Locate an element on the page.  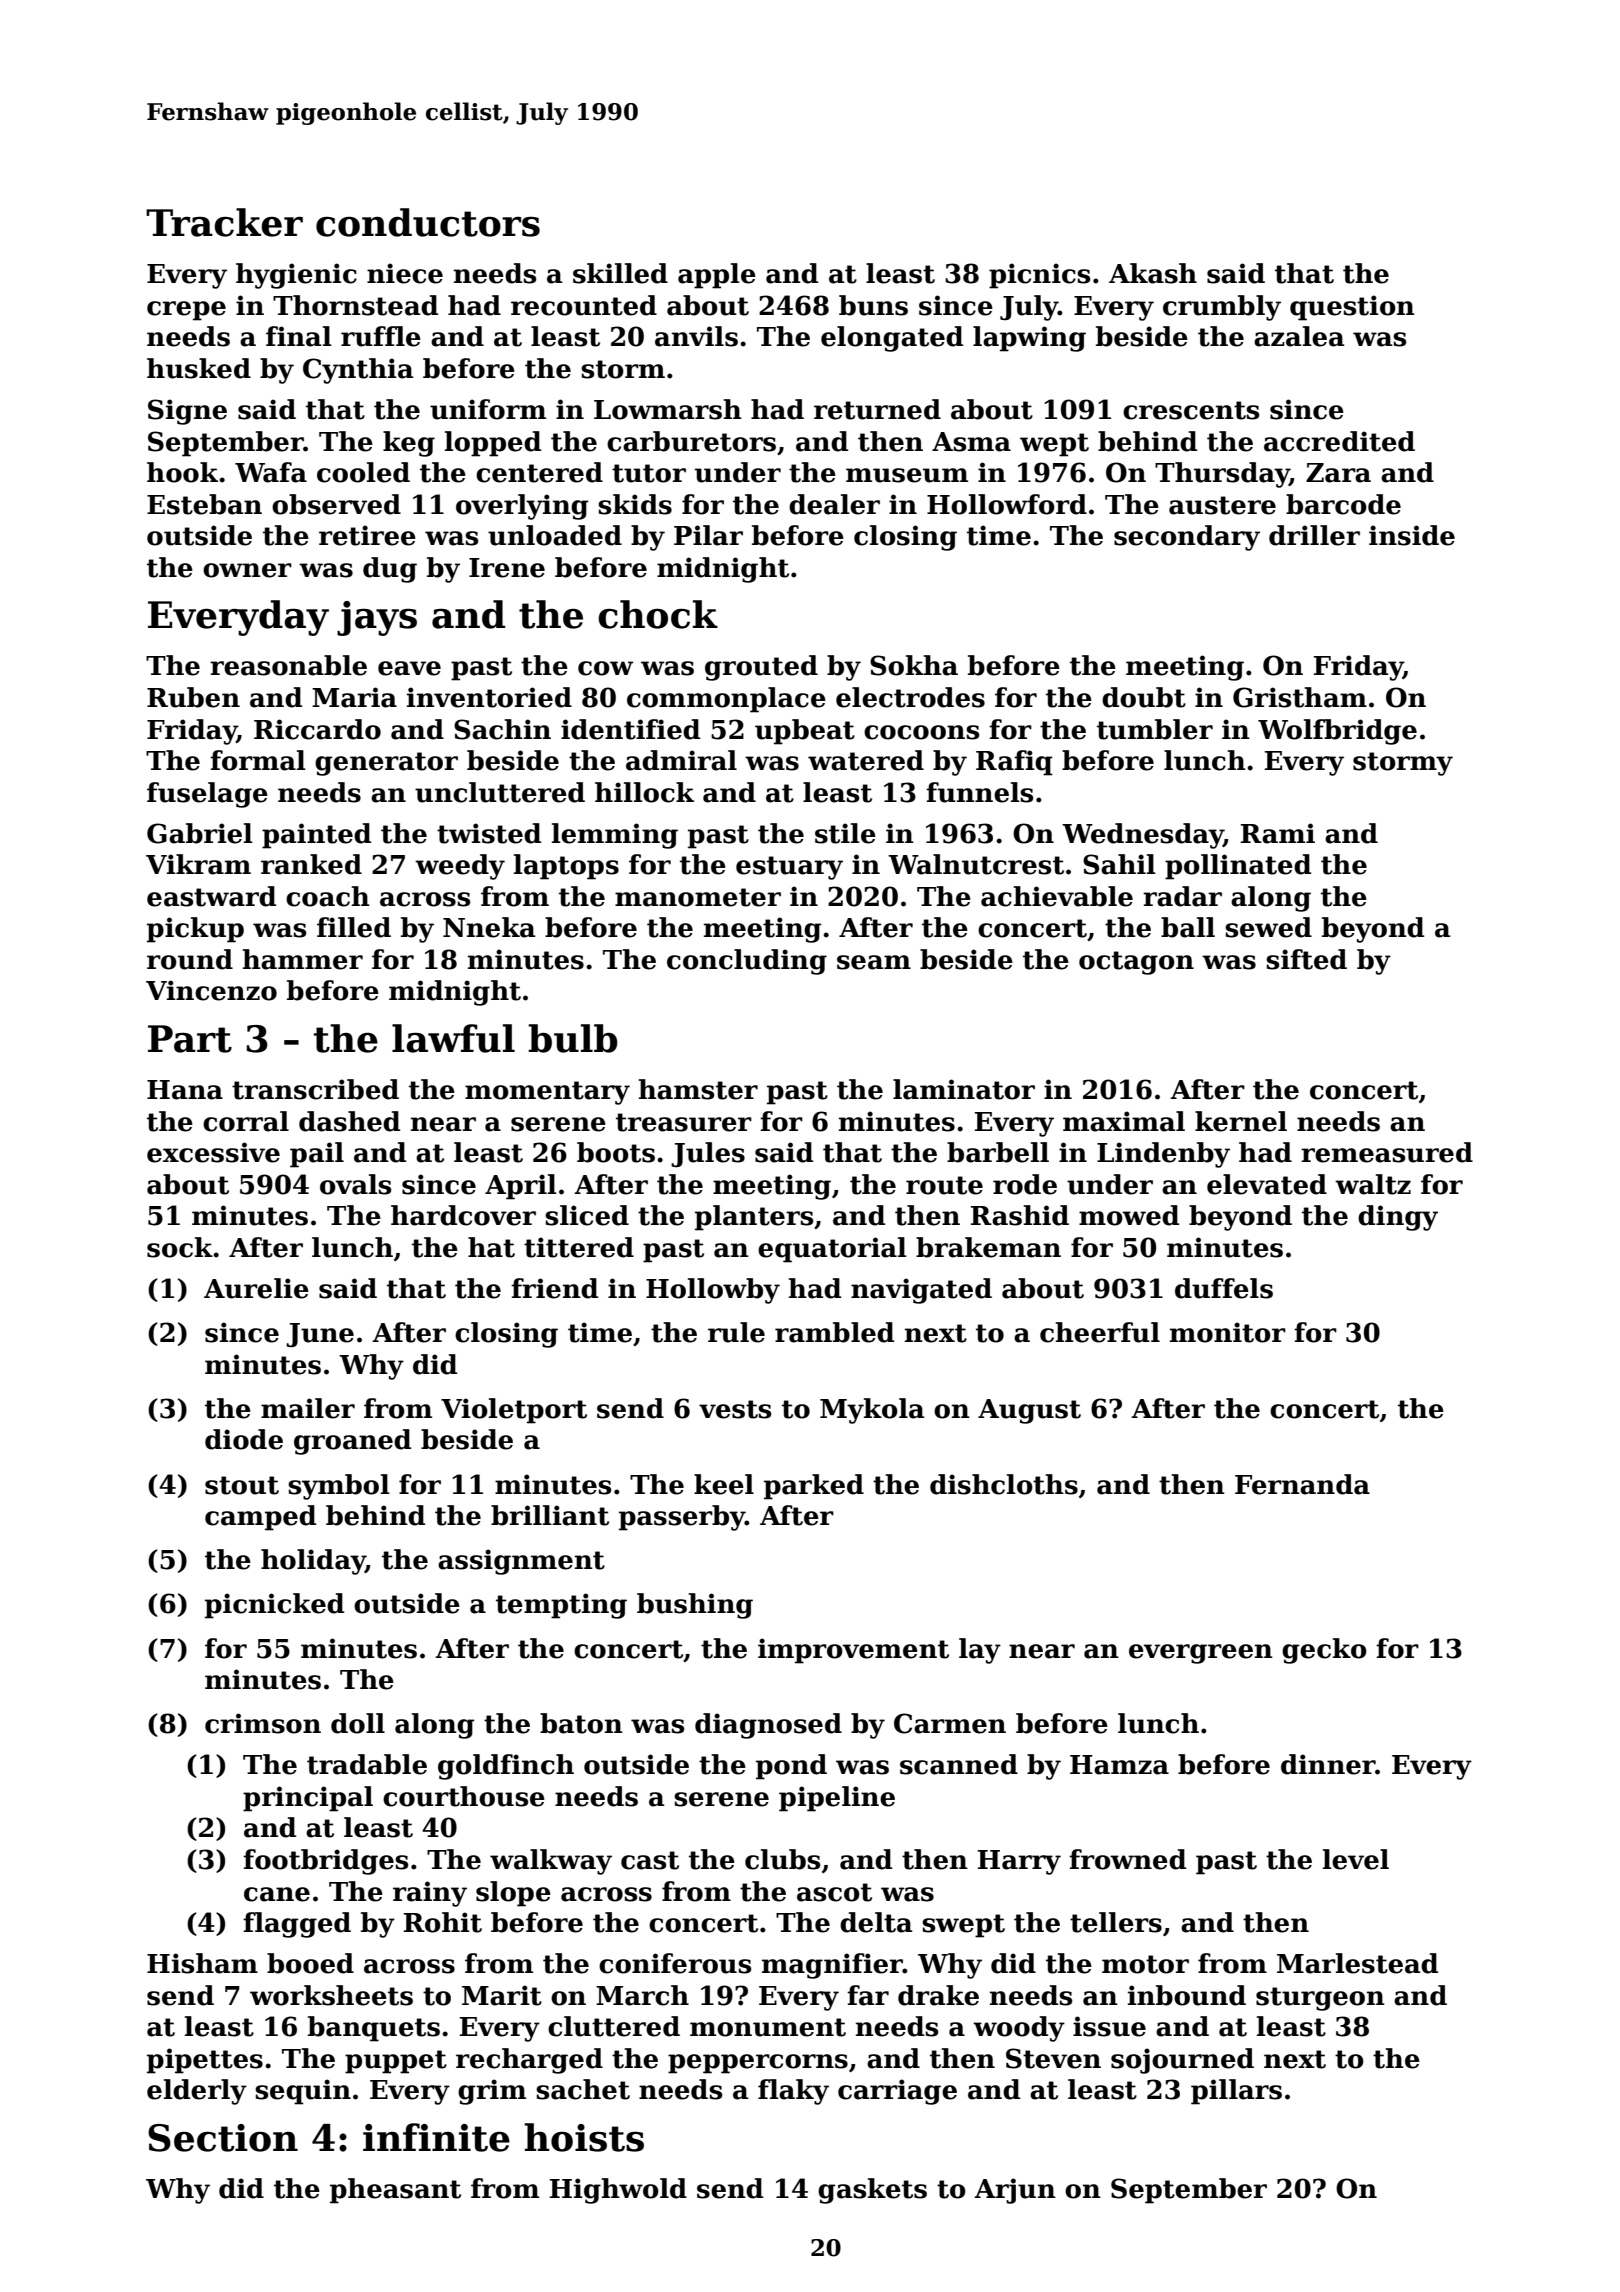
Arjun is located at coordinates (1015, 2191).
